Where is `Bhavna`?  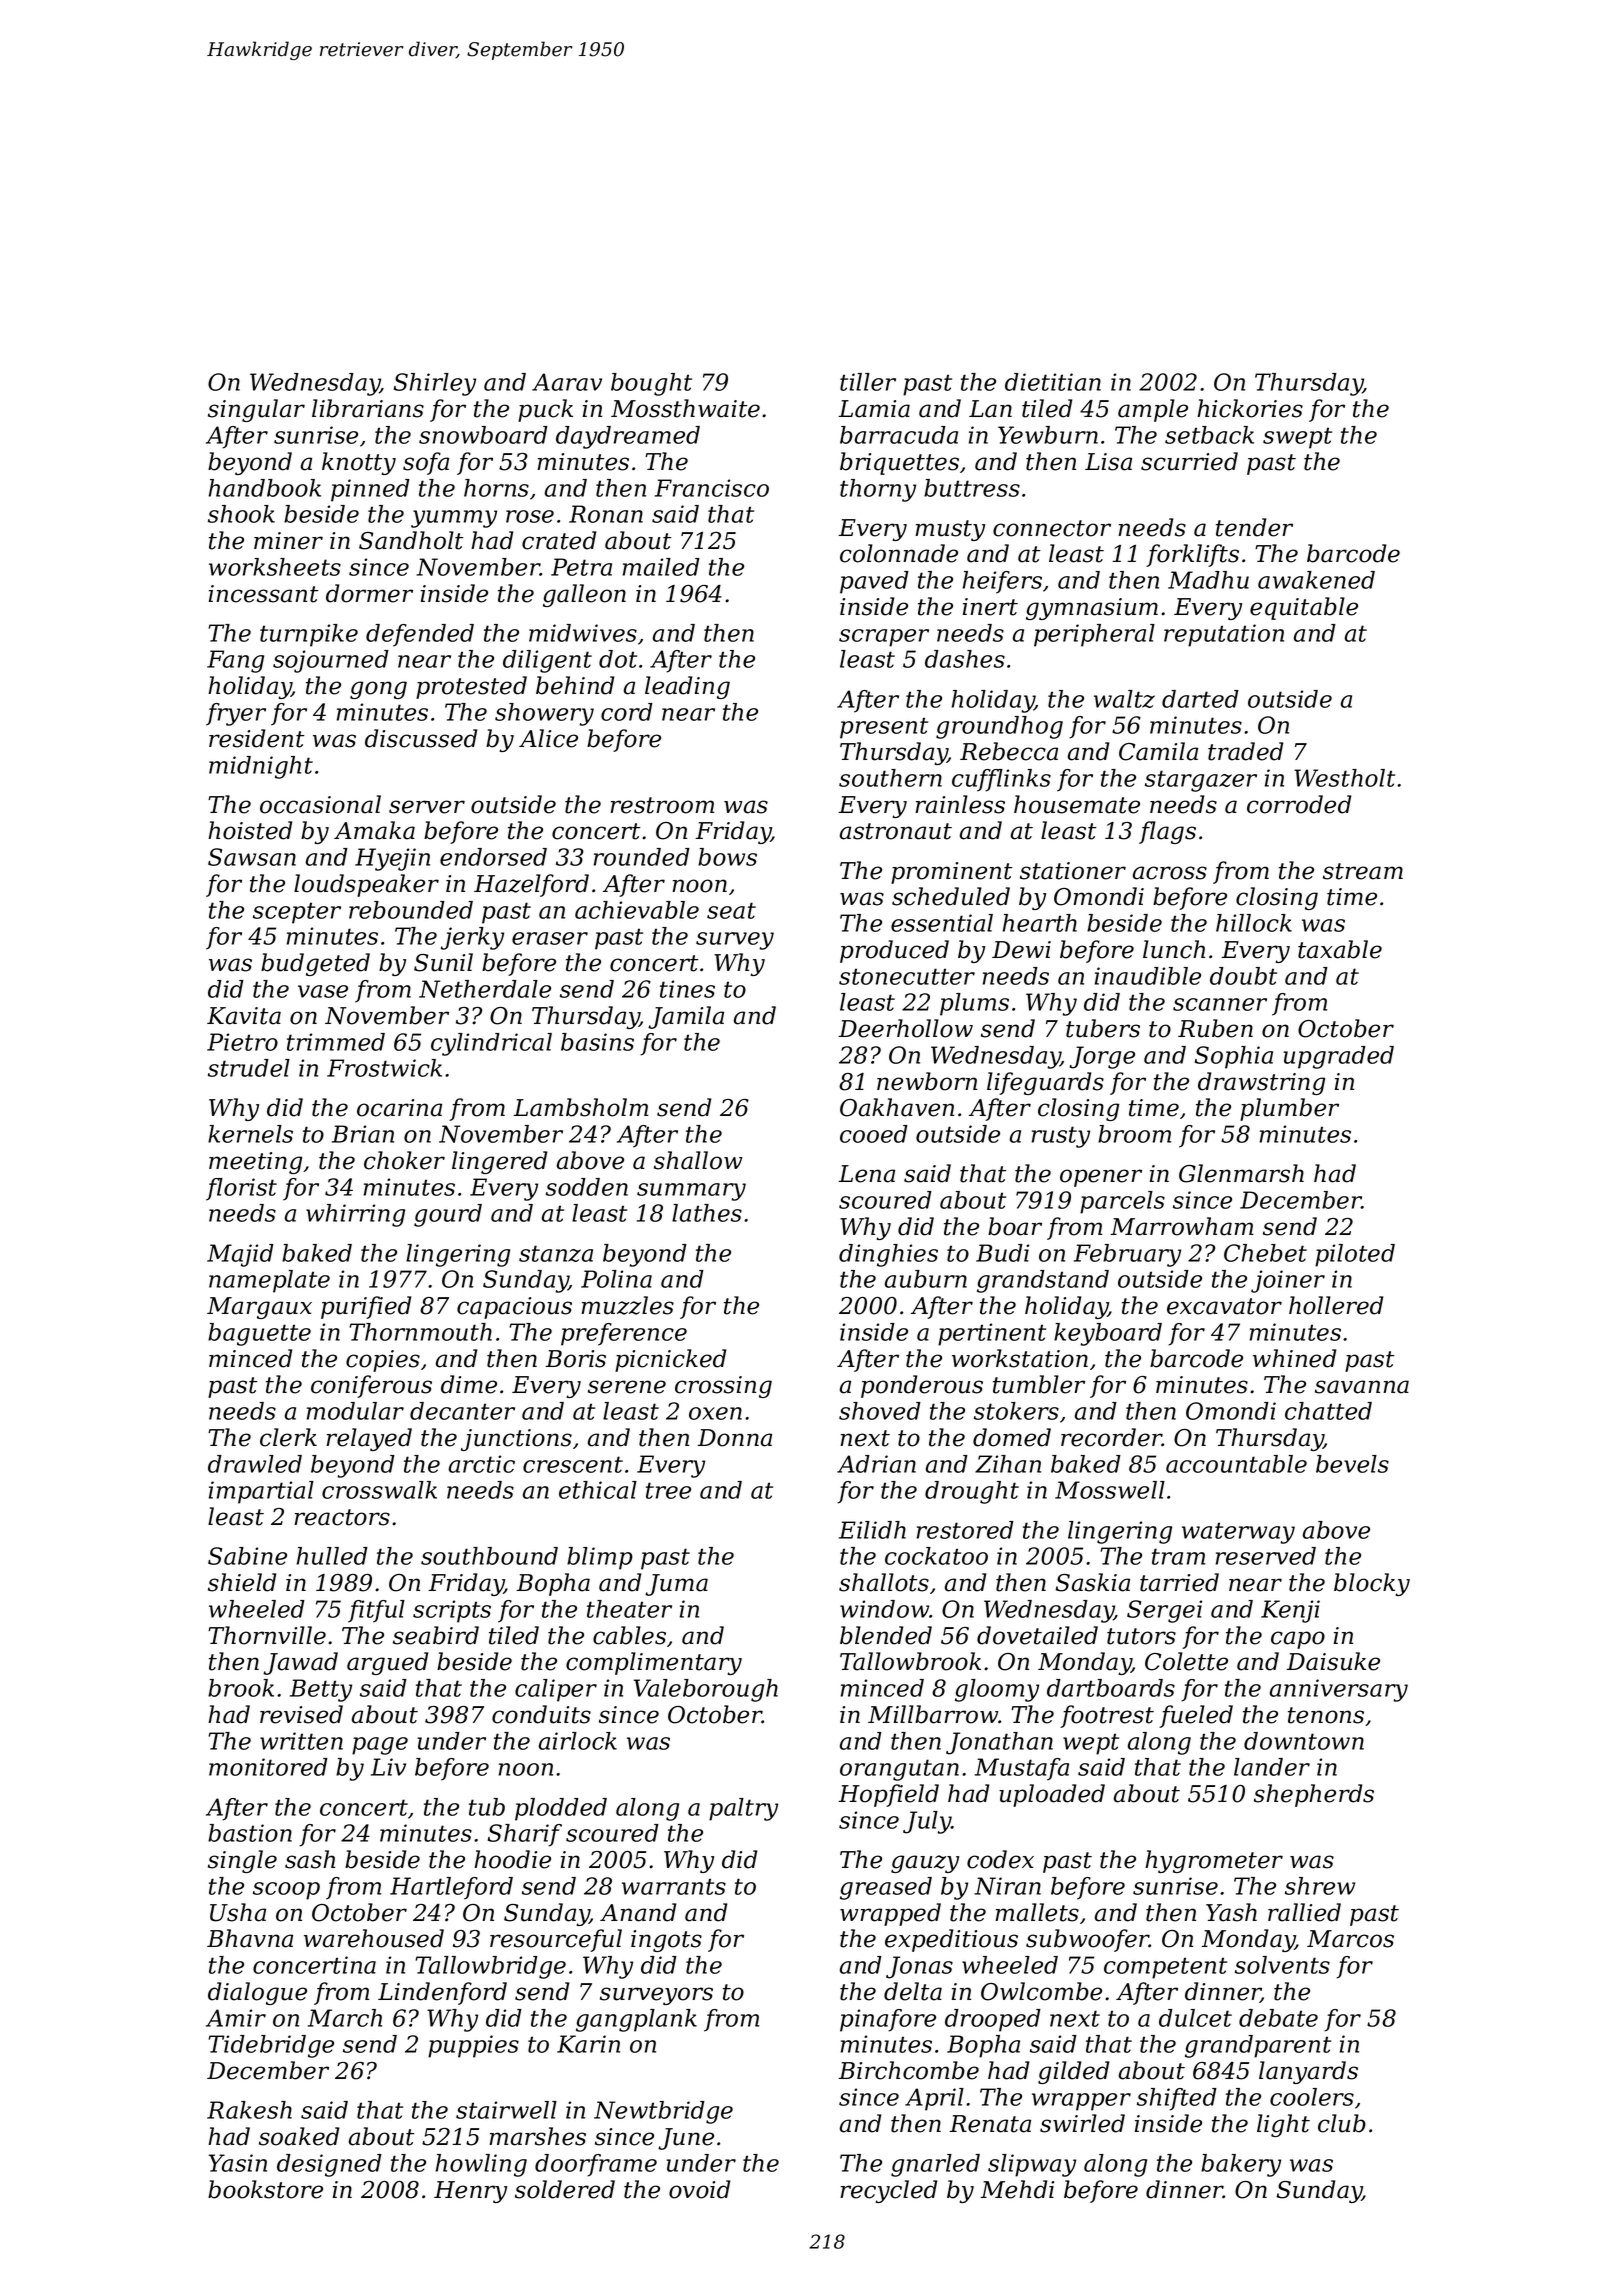
Bhavna is located at coordinates (250, 1938).
